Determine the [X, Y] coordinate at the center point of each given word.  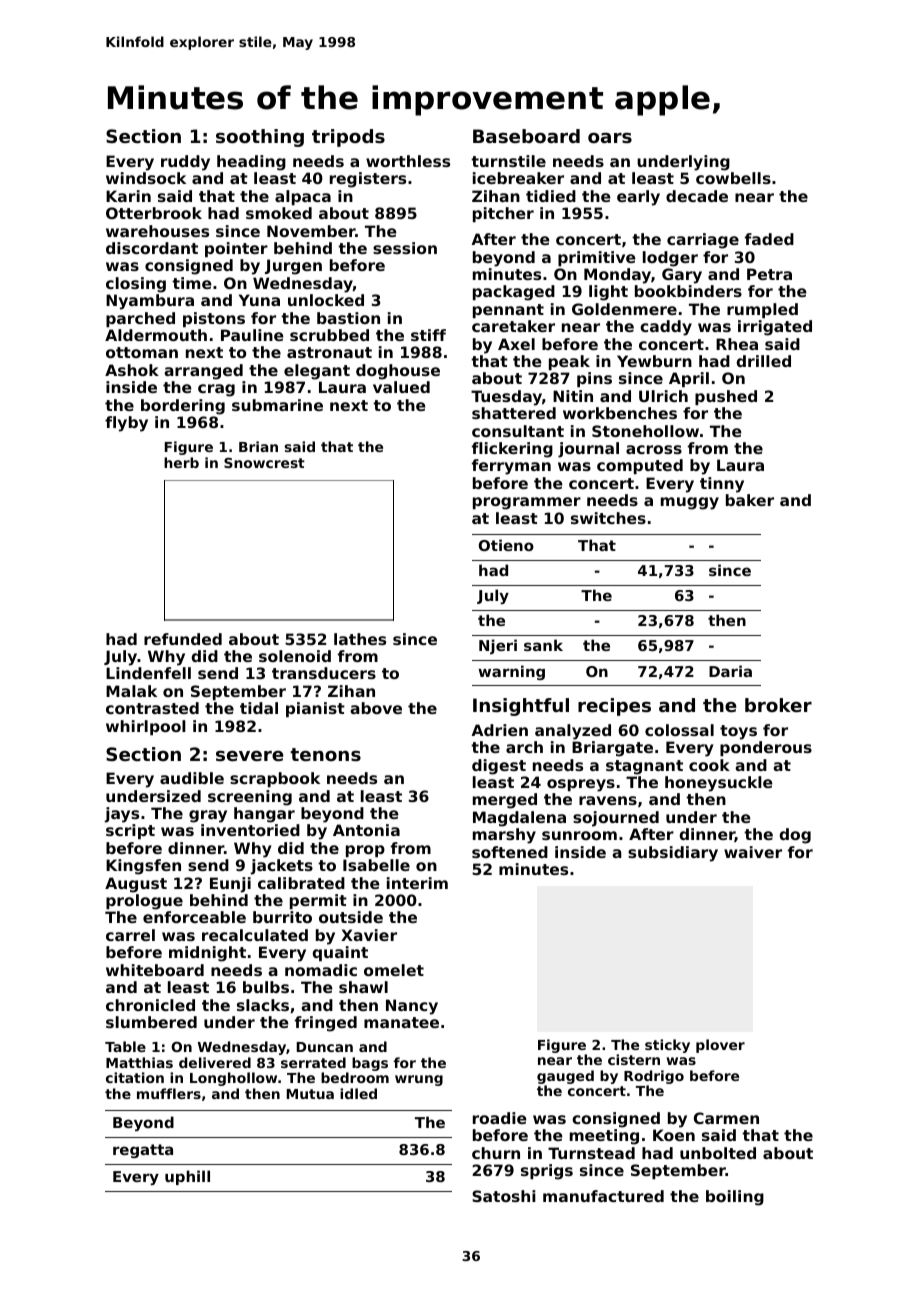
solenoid [295, 656]
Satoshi [504, 1196]
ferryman [511, 467]
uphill [187, 1177]
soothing [260, 138]
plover [720, 1046]
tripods [348, 138]
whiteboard [155, 970]
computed [640, 466]
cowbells [733, 178]
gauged [565, 1077]
